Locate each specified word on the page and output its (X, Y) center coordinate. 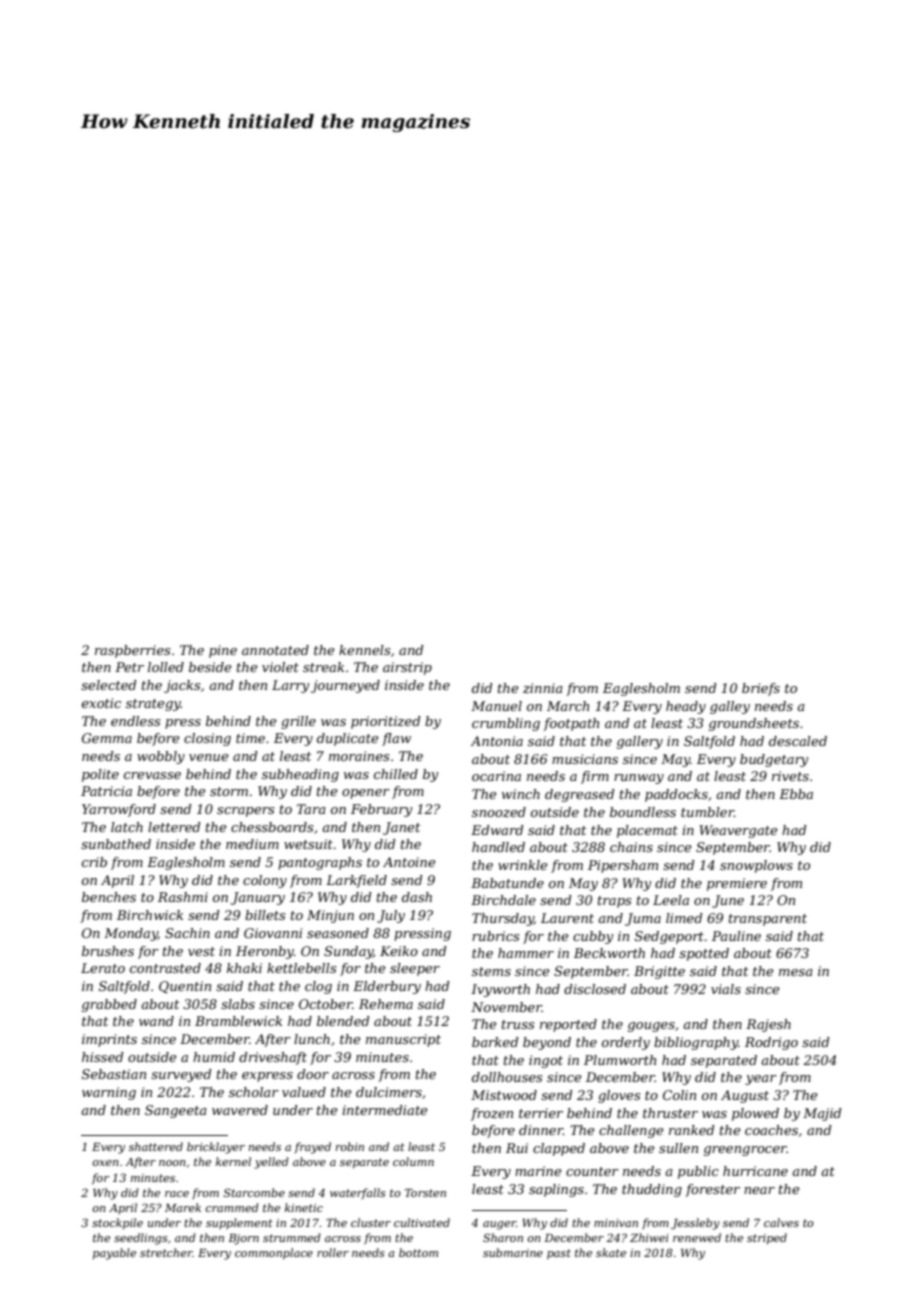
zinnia (543, 688)
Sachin (187, 933)
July (391, 916)
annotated (275, 650)
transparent (768, 920)
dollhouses (507, 1077)
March (568, 706)
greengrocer (745, 1151)
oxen (105, 1163)
